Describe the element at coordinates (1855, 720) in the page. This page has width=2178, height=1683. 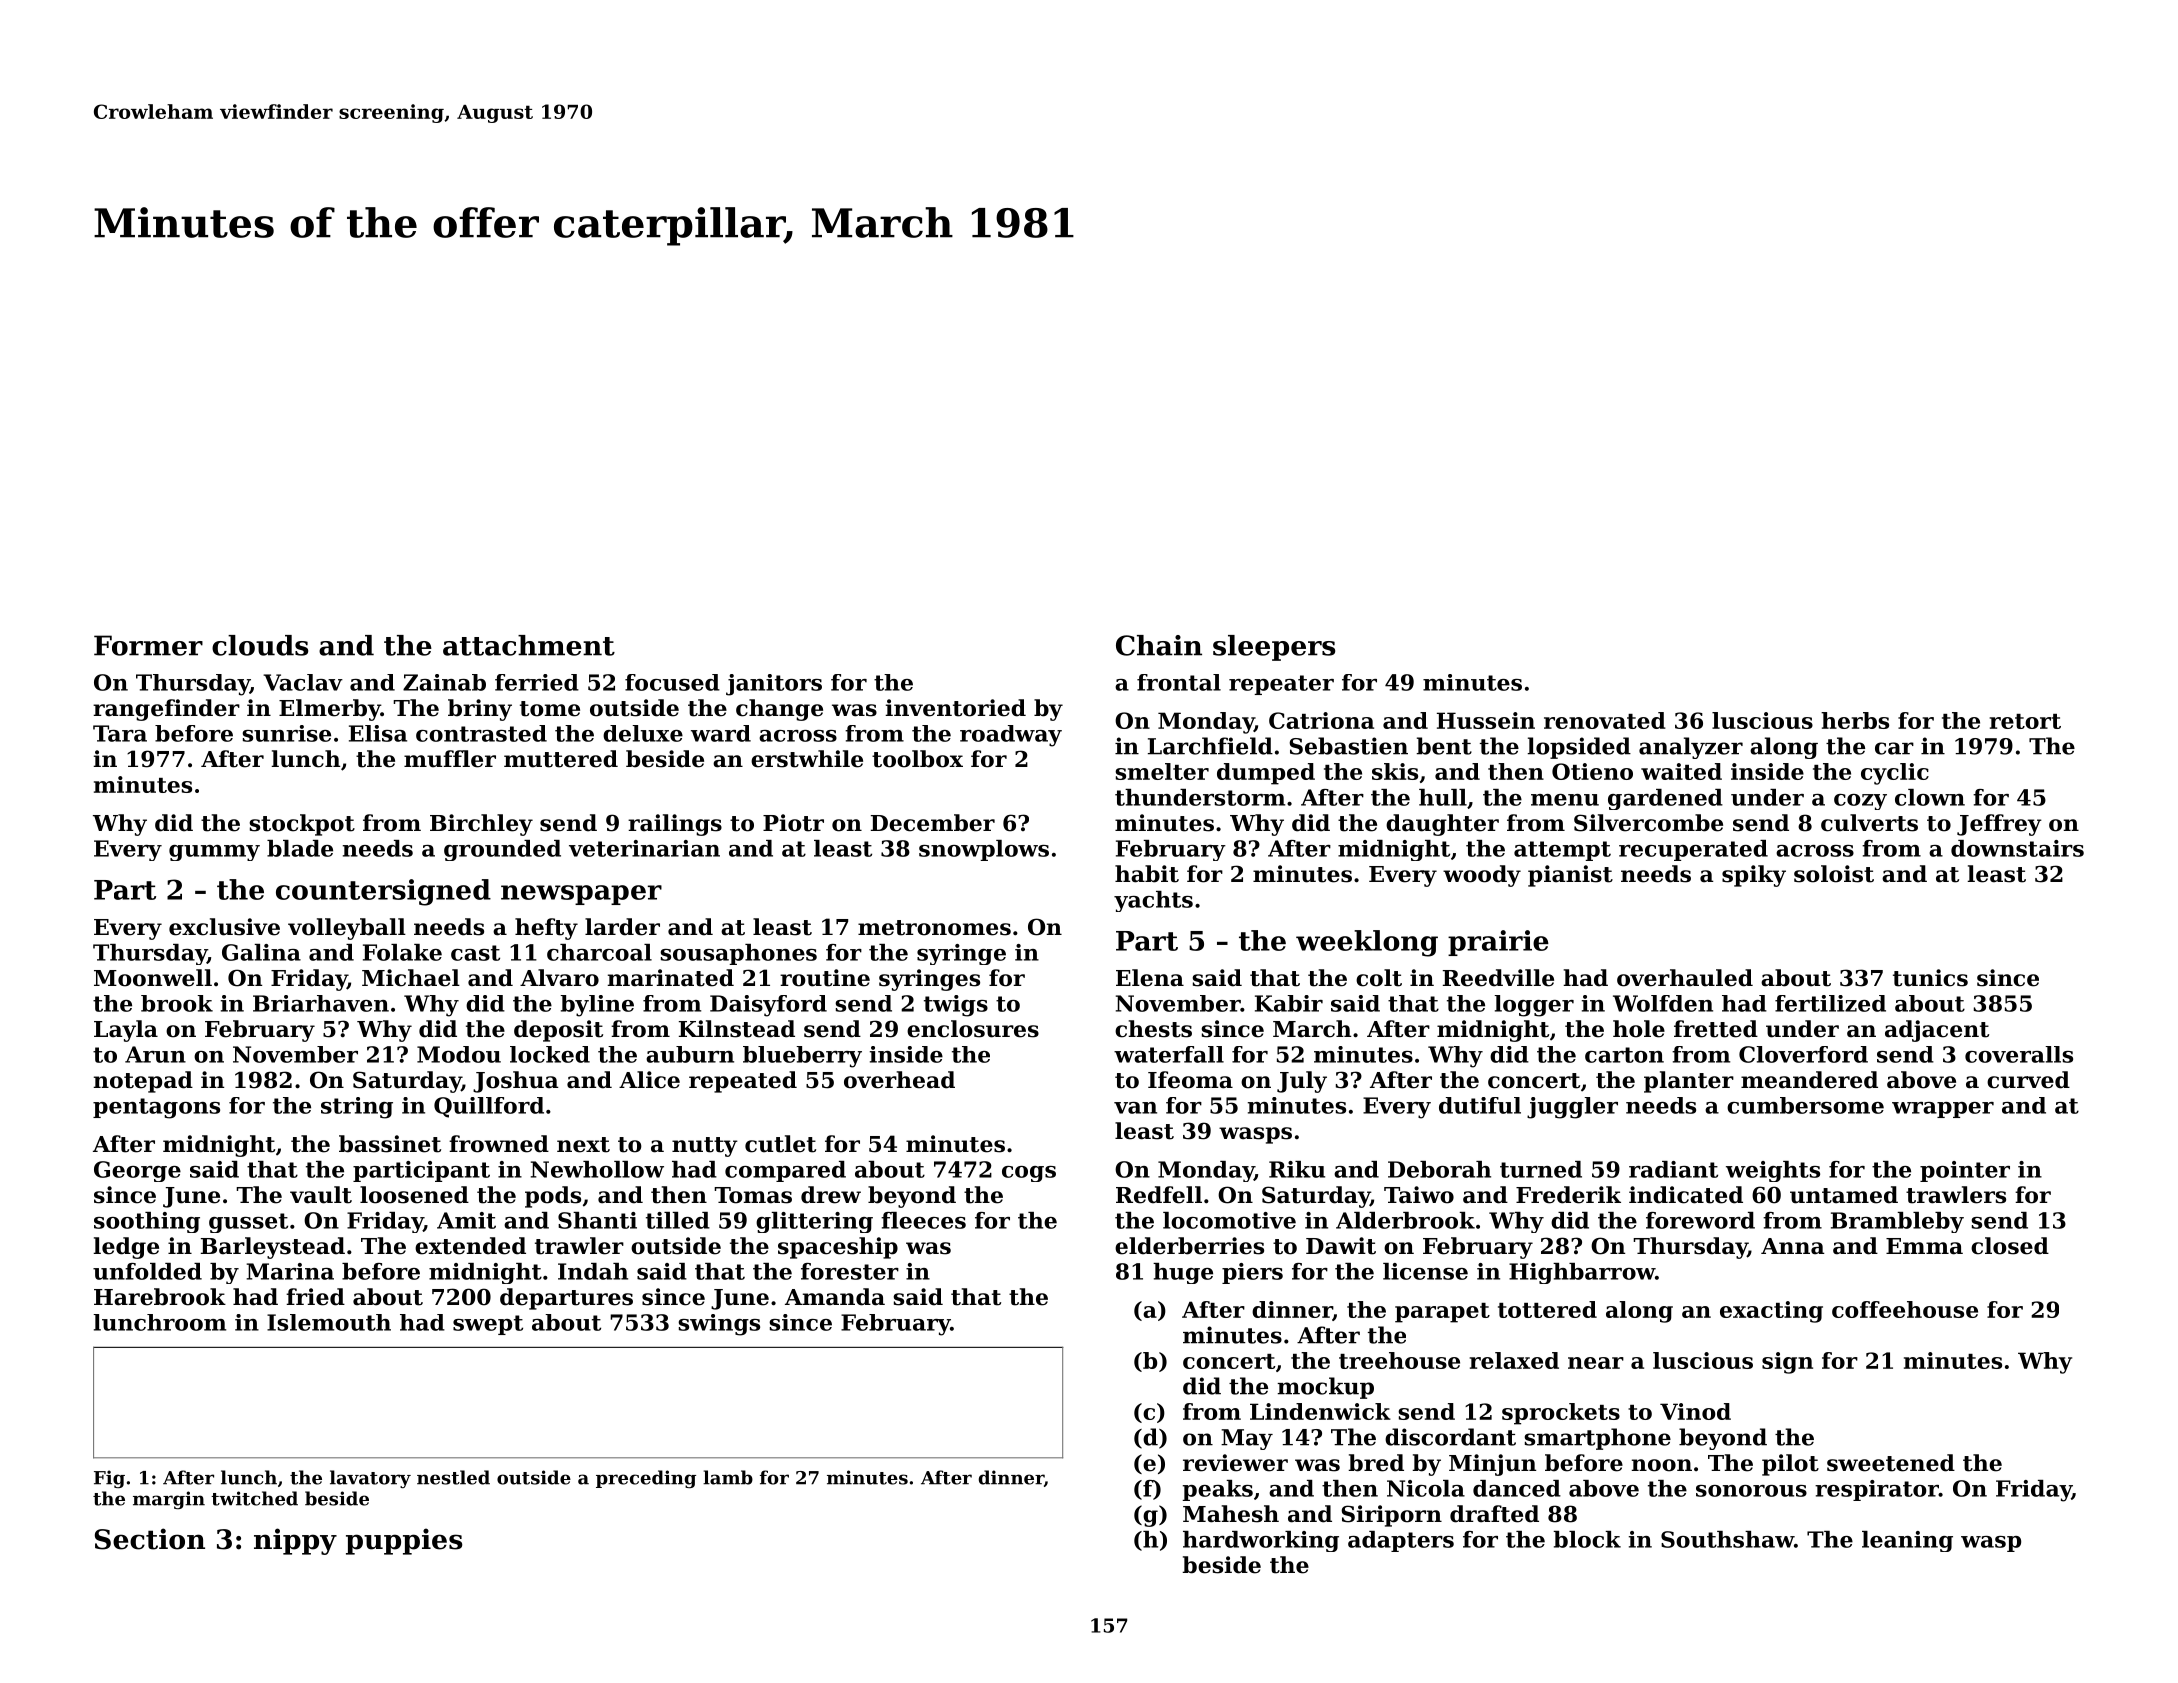
I see `herbs` at that location.
